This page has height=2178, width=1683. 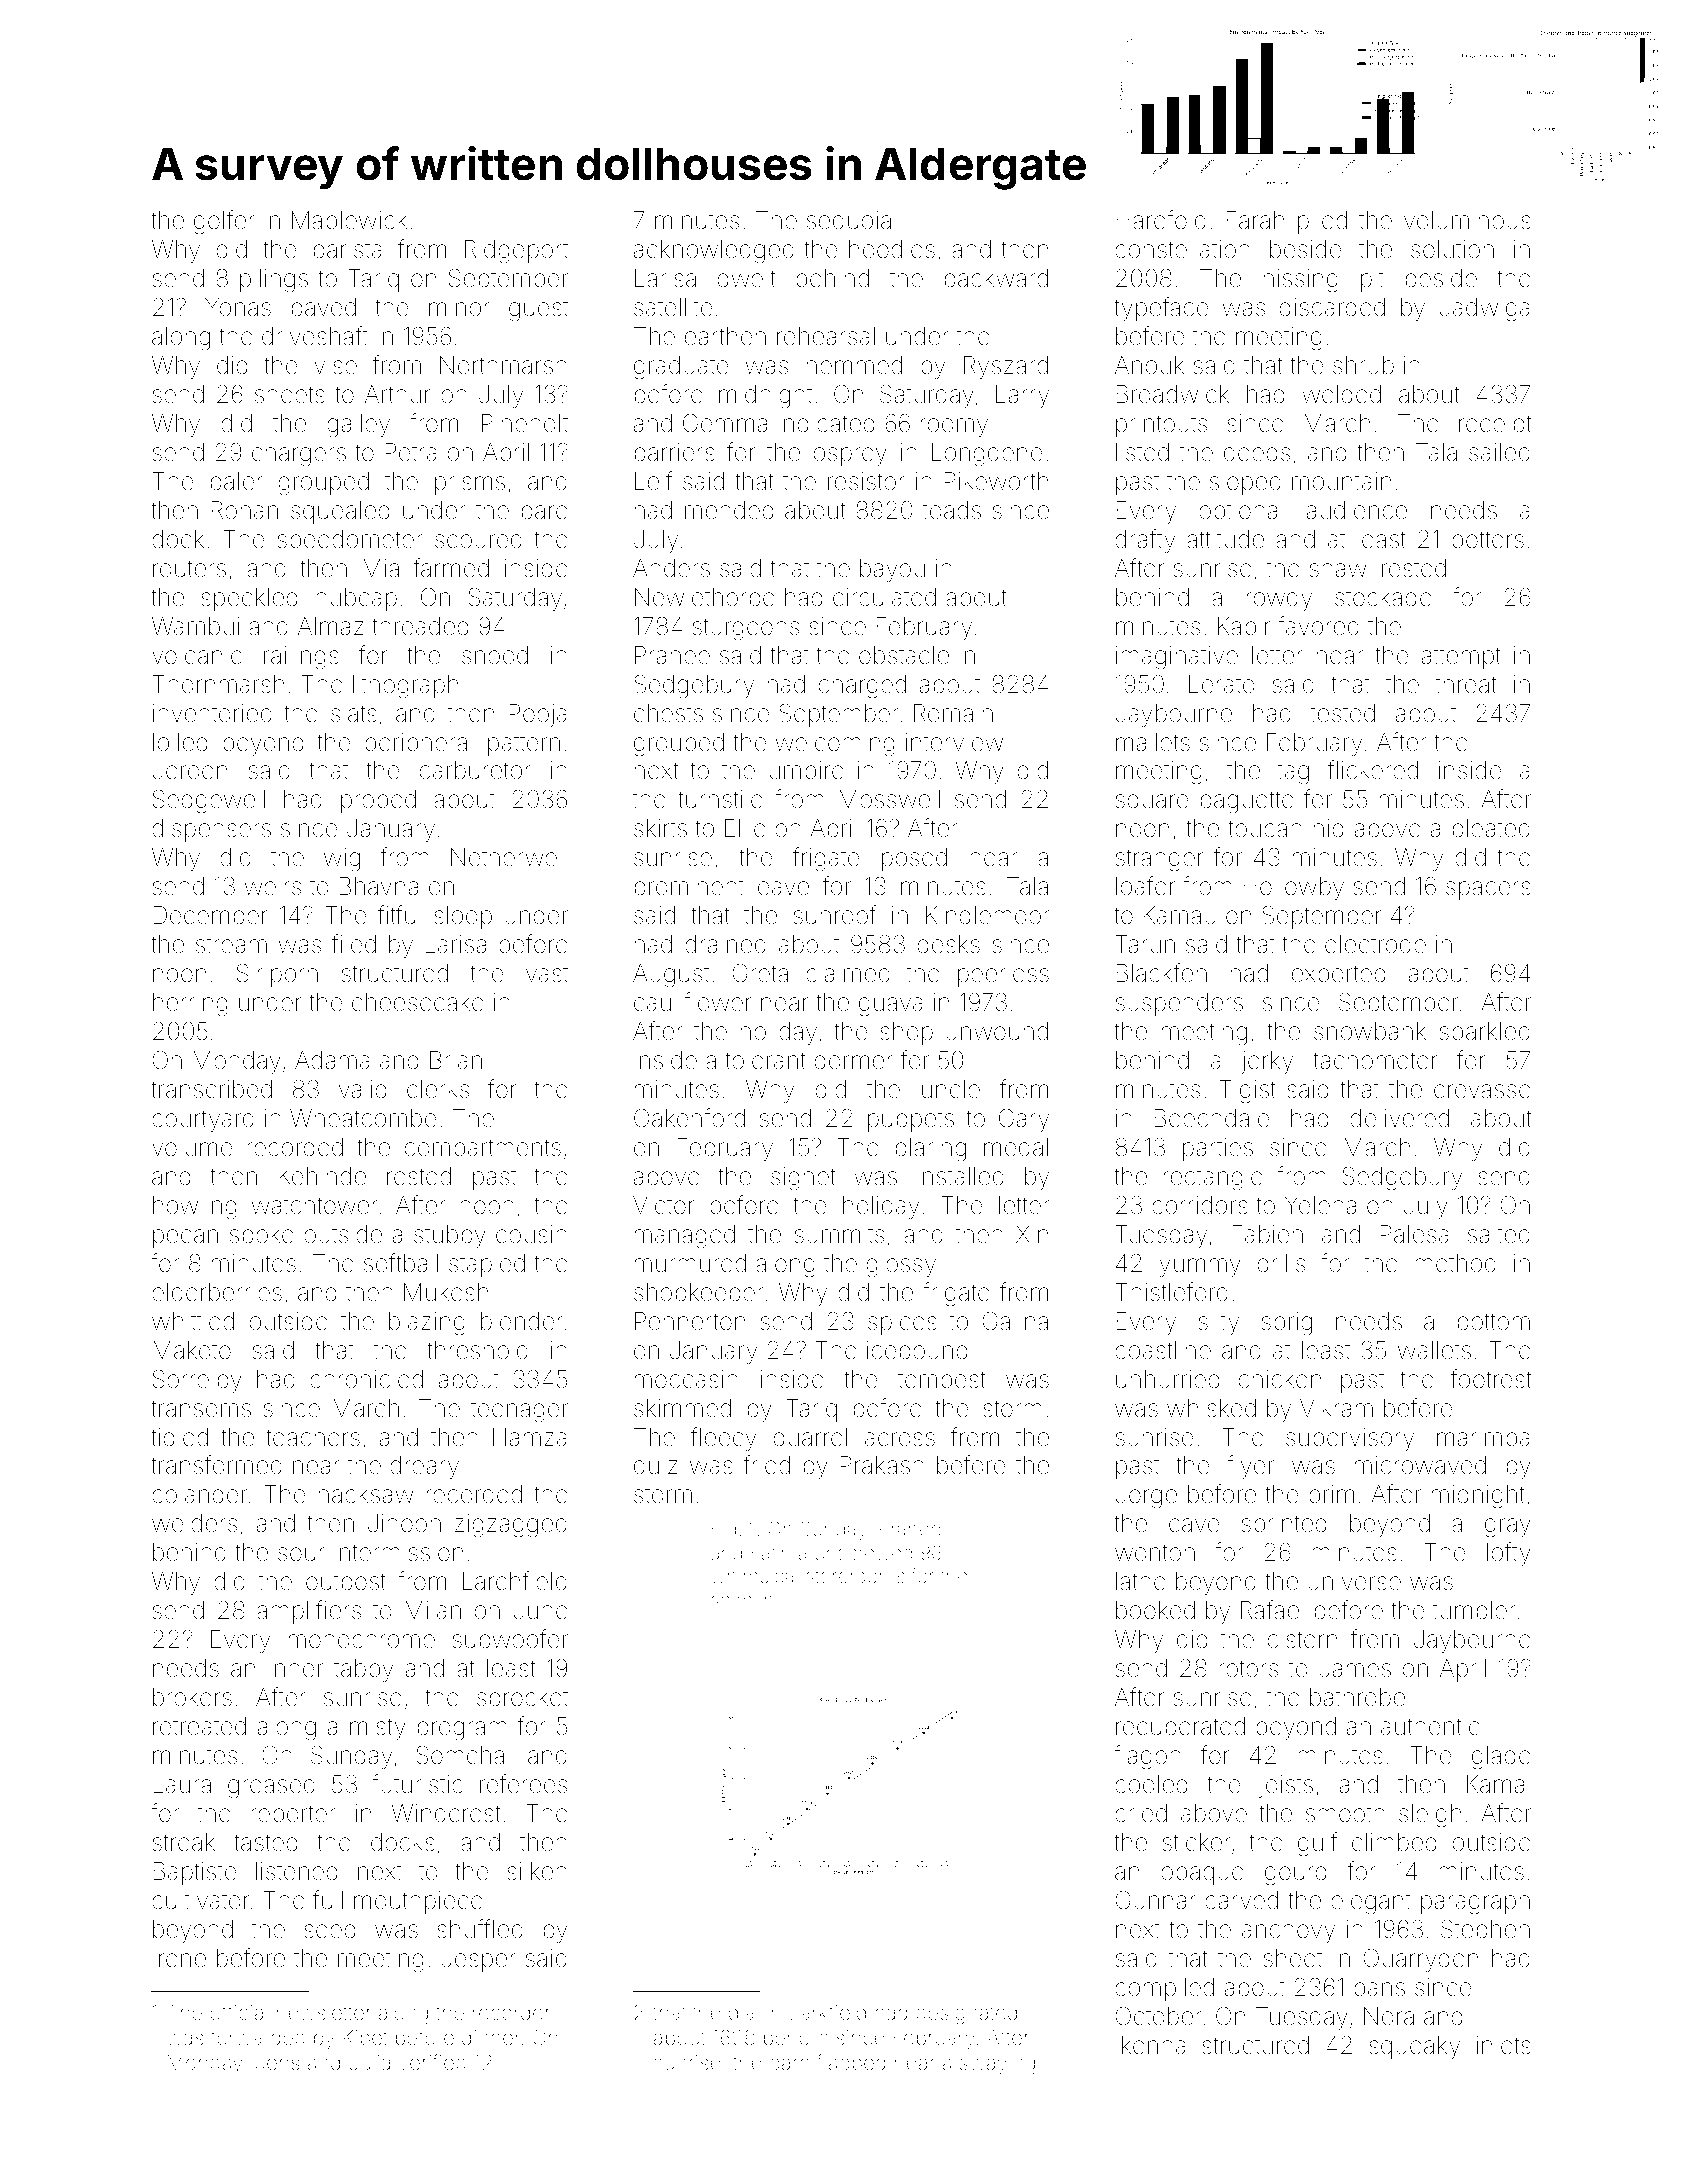 What do you see at coordinates (1461, 658) in the page?
I see `attempt` at bounding box center [1461, 658].
